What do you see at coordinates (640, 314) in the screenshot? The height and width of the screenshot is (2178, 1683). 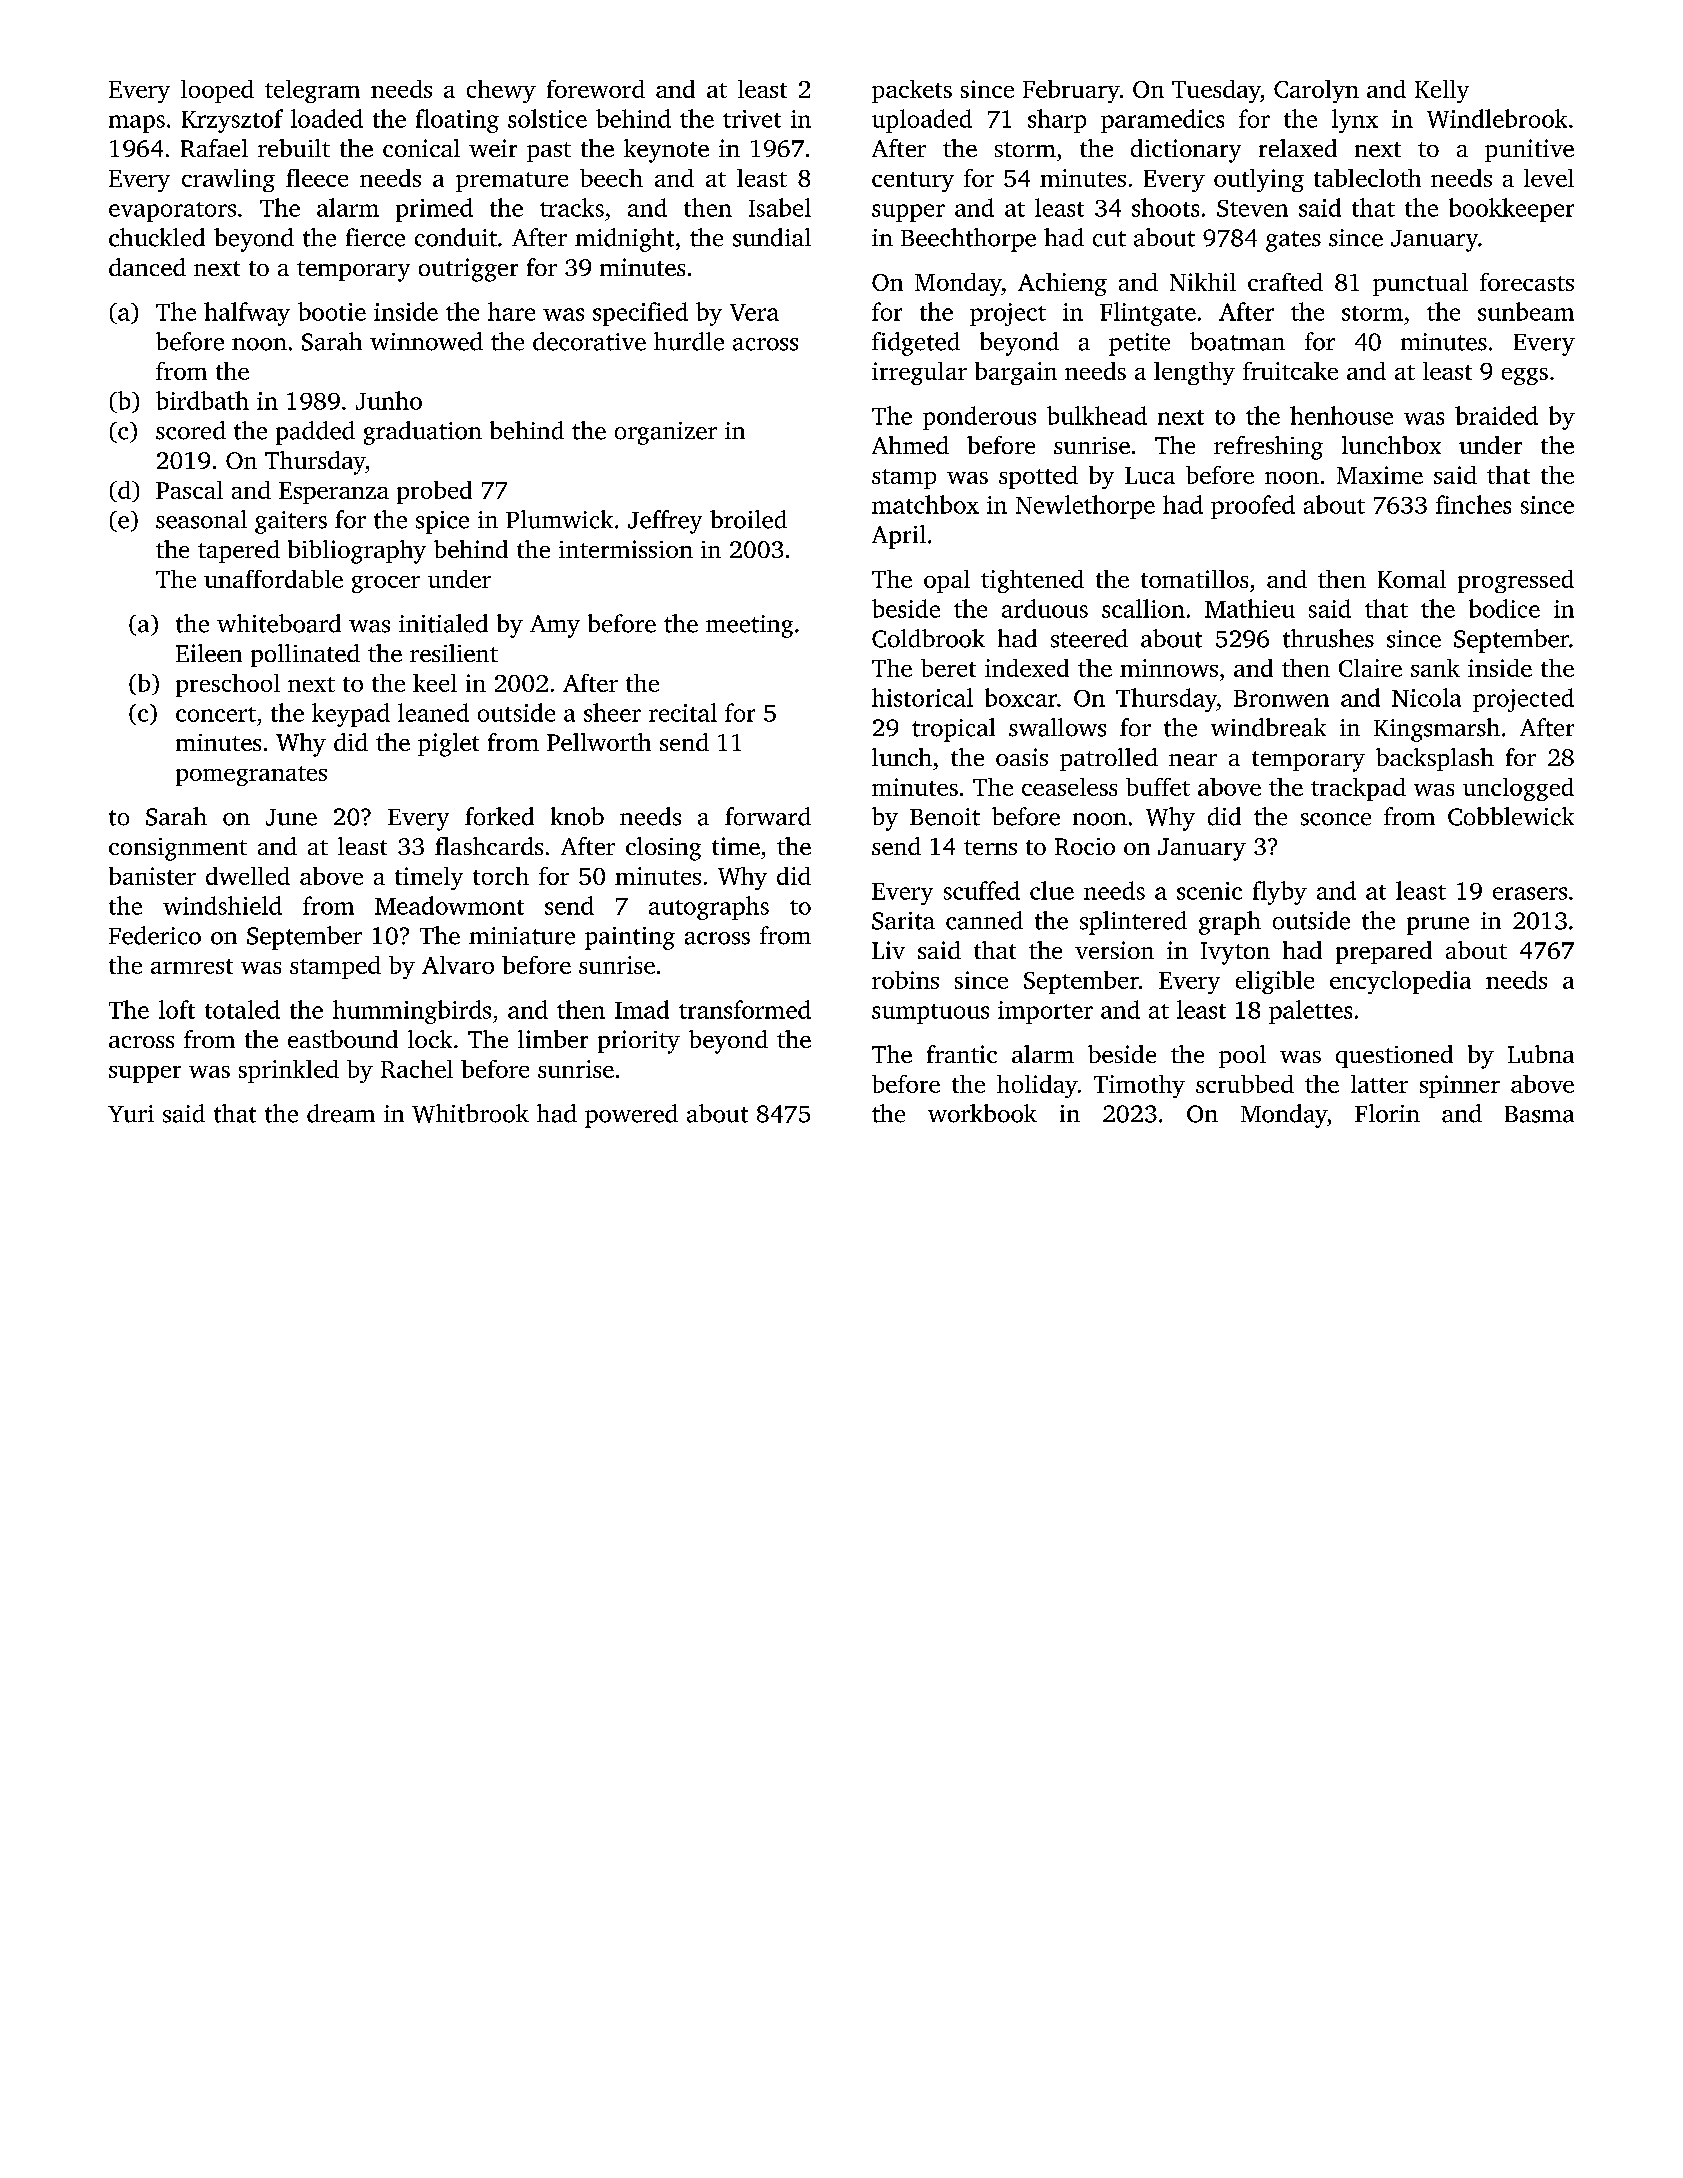 I see `specified` at bounding box center [640, 314].
